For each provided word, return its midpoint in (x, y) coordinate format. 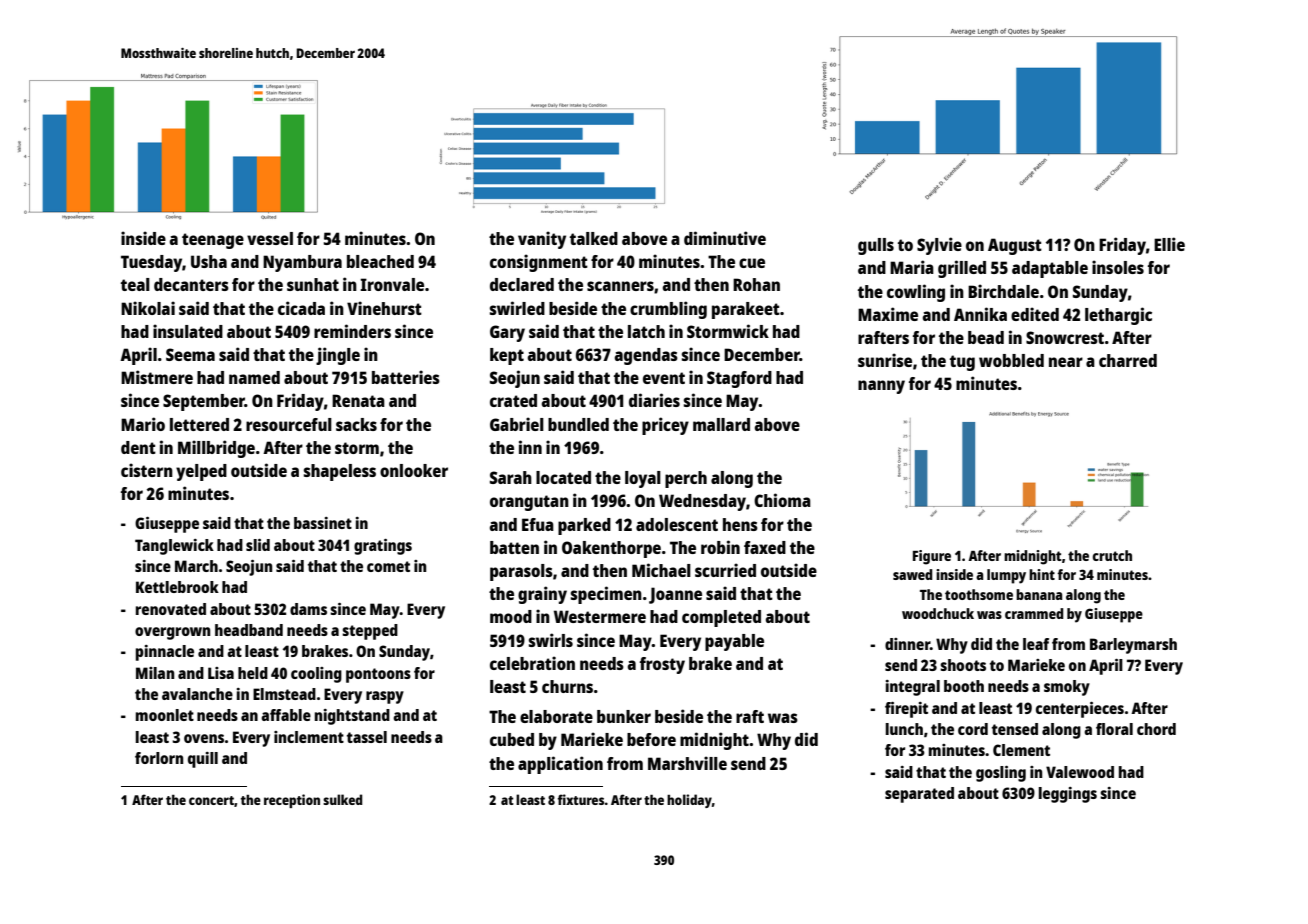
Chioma (782, 500)
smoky (1067, 688)
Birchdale (1003, 291)
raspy (385, 697)
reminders (352, 331)
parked (584, 526)
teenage (213, 241)
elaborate (556, 716)
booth (964, 686)
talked (594, 238)
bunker (624, 716)
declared (522, 284)
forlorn (159, 758)
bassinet (323, 523)
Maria (912, 267)
